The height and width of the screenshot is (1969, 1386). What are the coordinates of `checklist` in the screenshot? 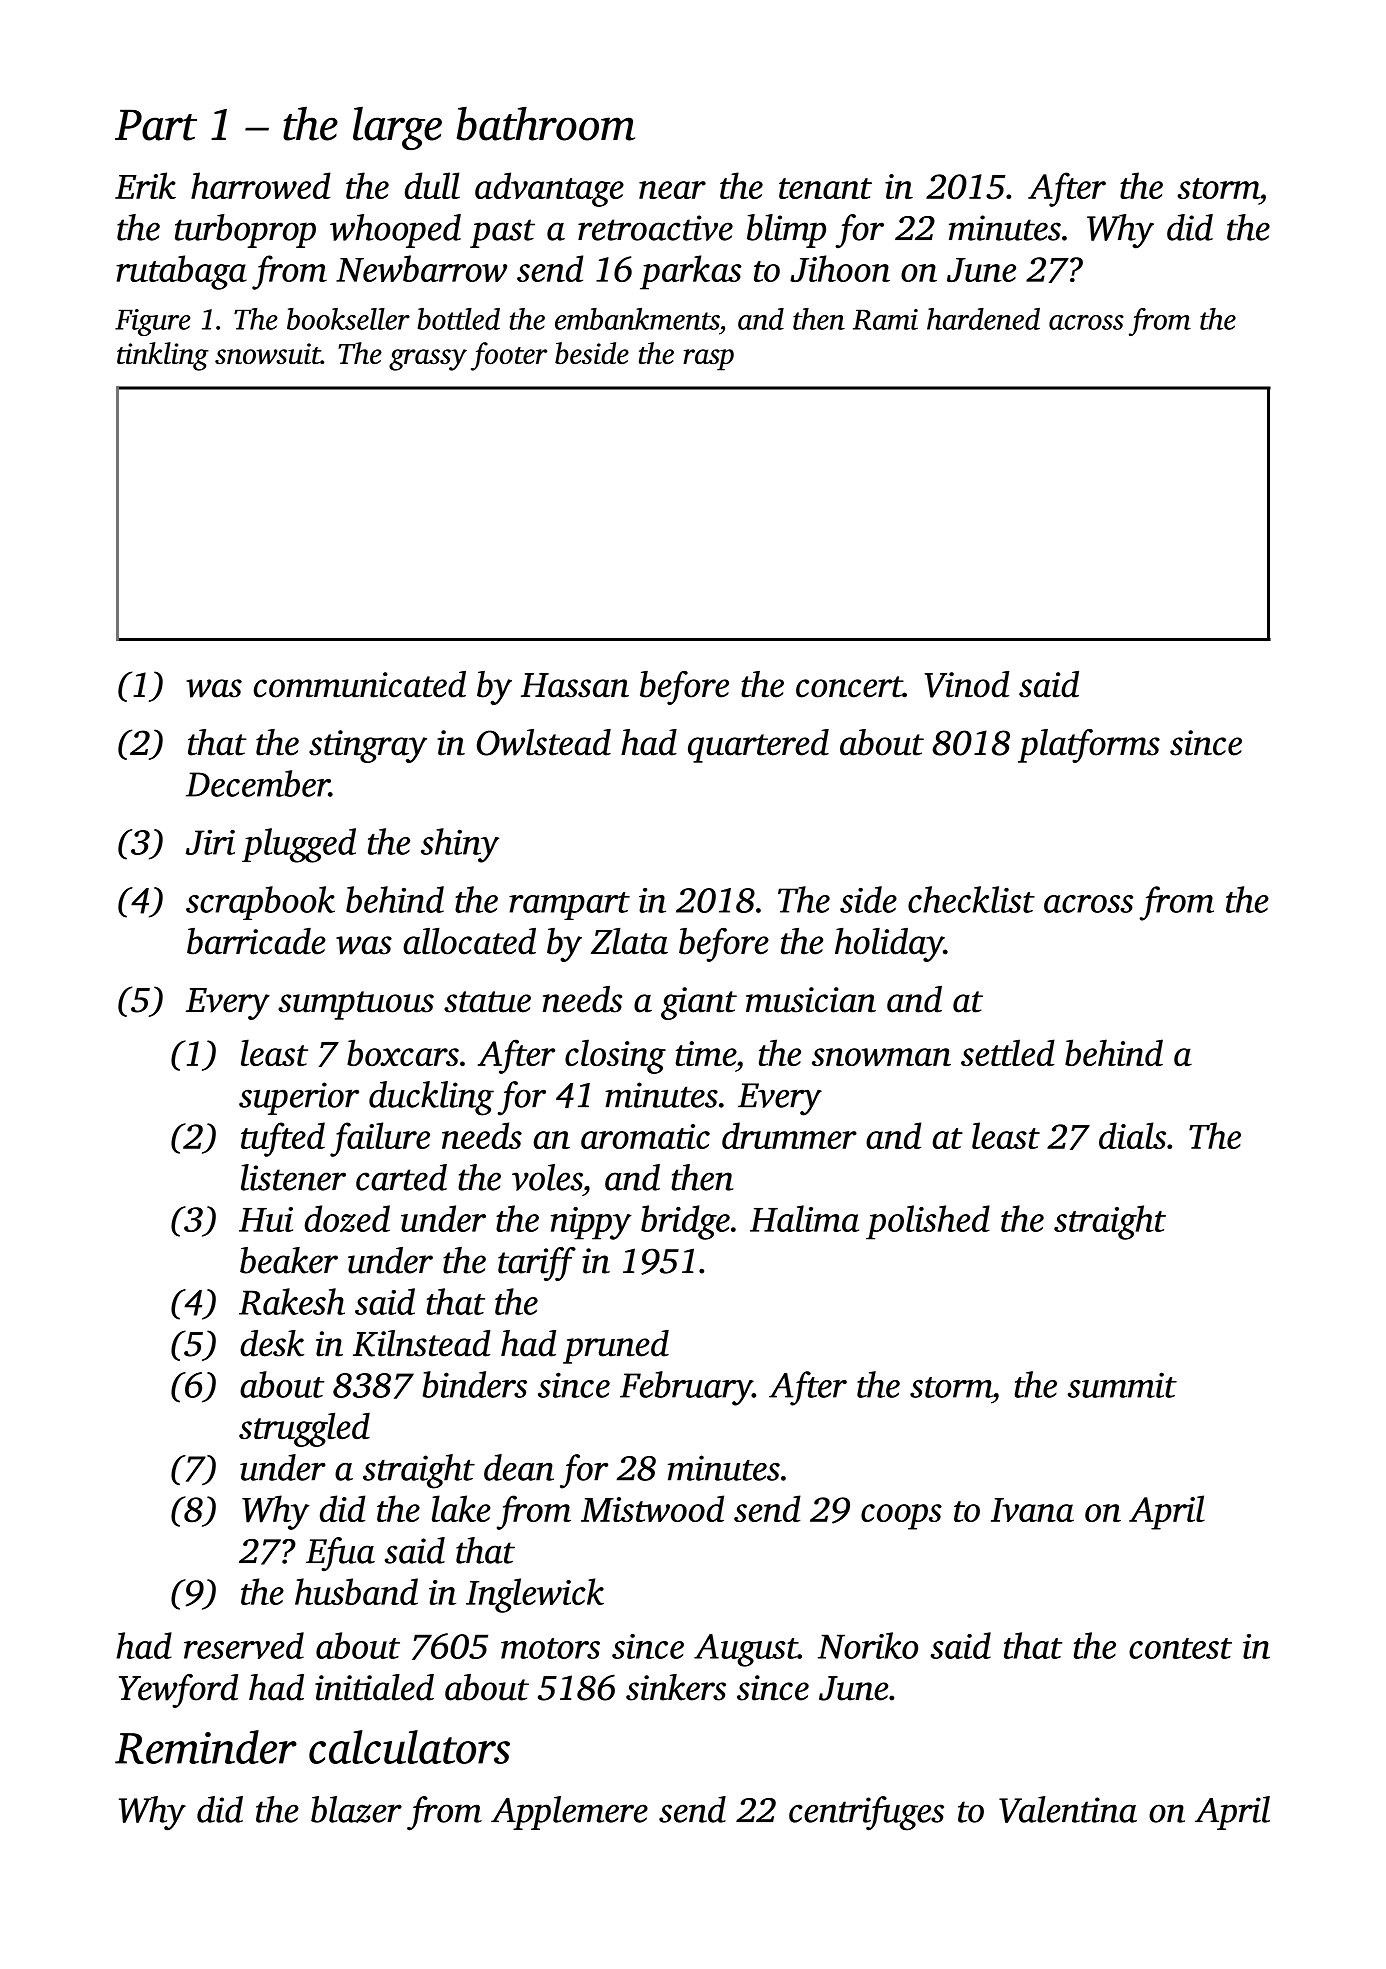 It's located at (971, 899).
